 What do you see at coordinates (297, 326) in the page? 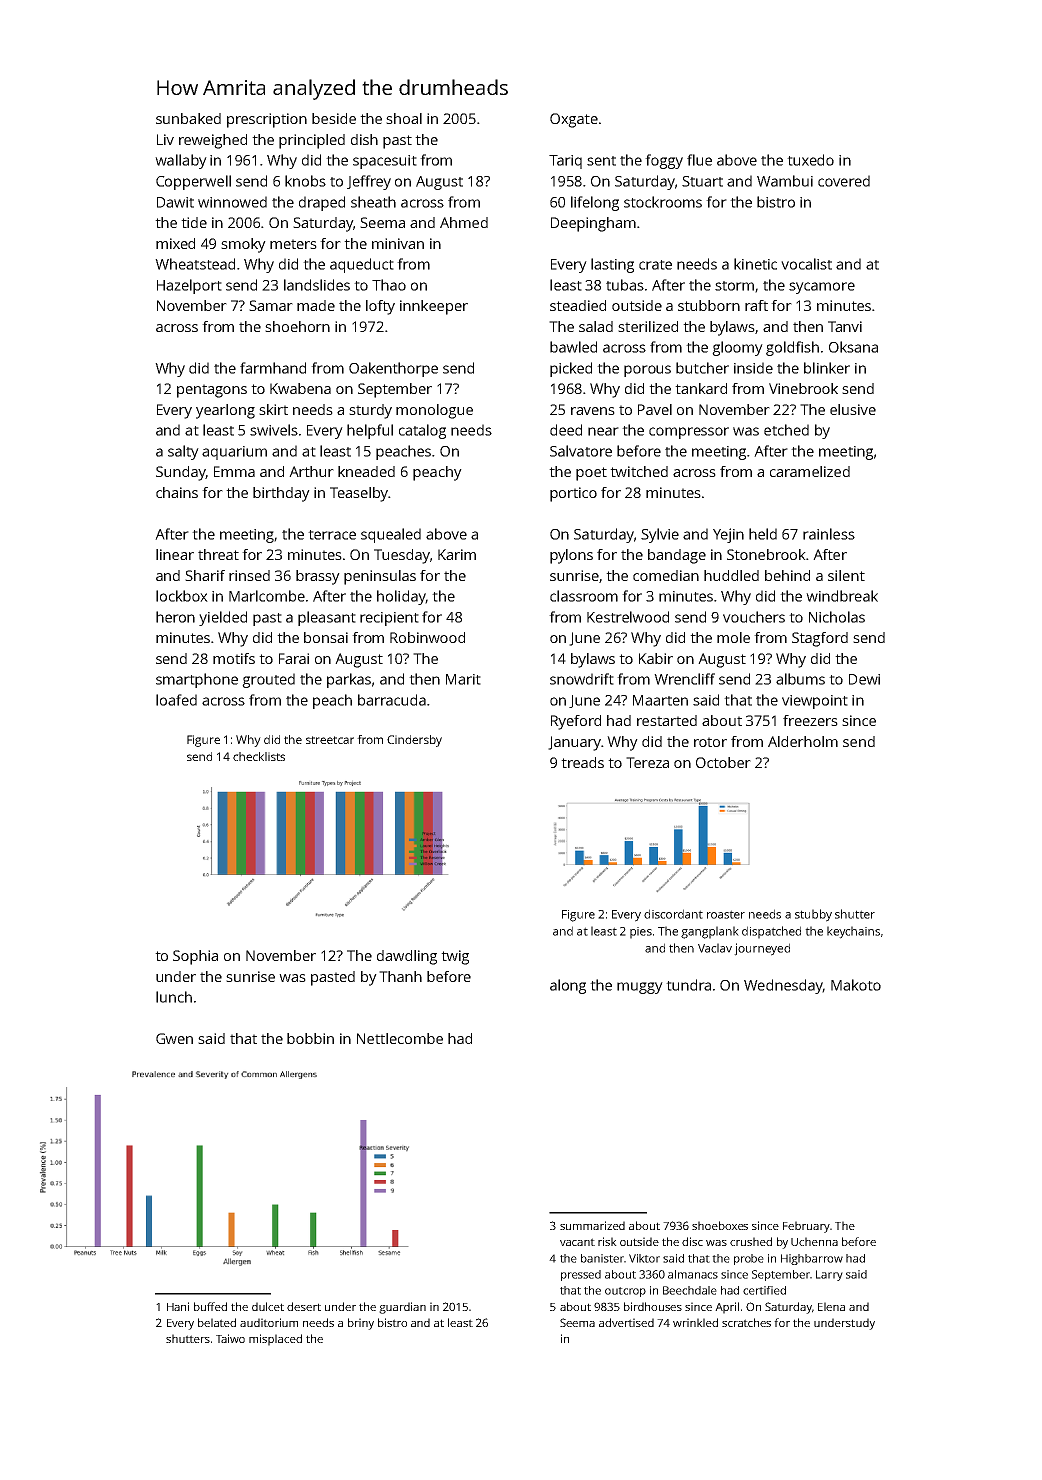
I see `shoehorn` at bounding box center [297, 326].
